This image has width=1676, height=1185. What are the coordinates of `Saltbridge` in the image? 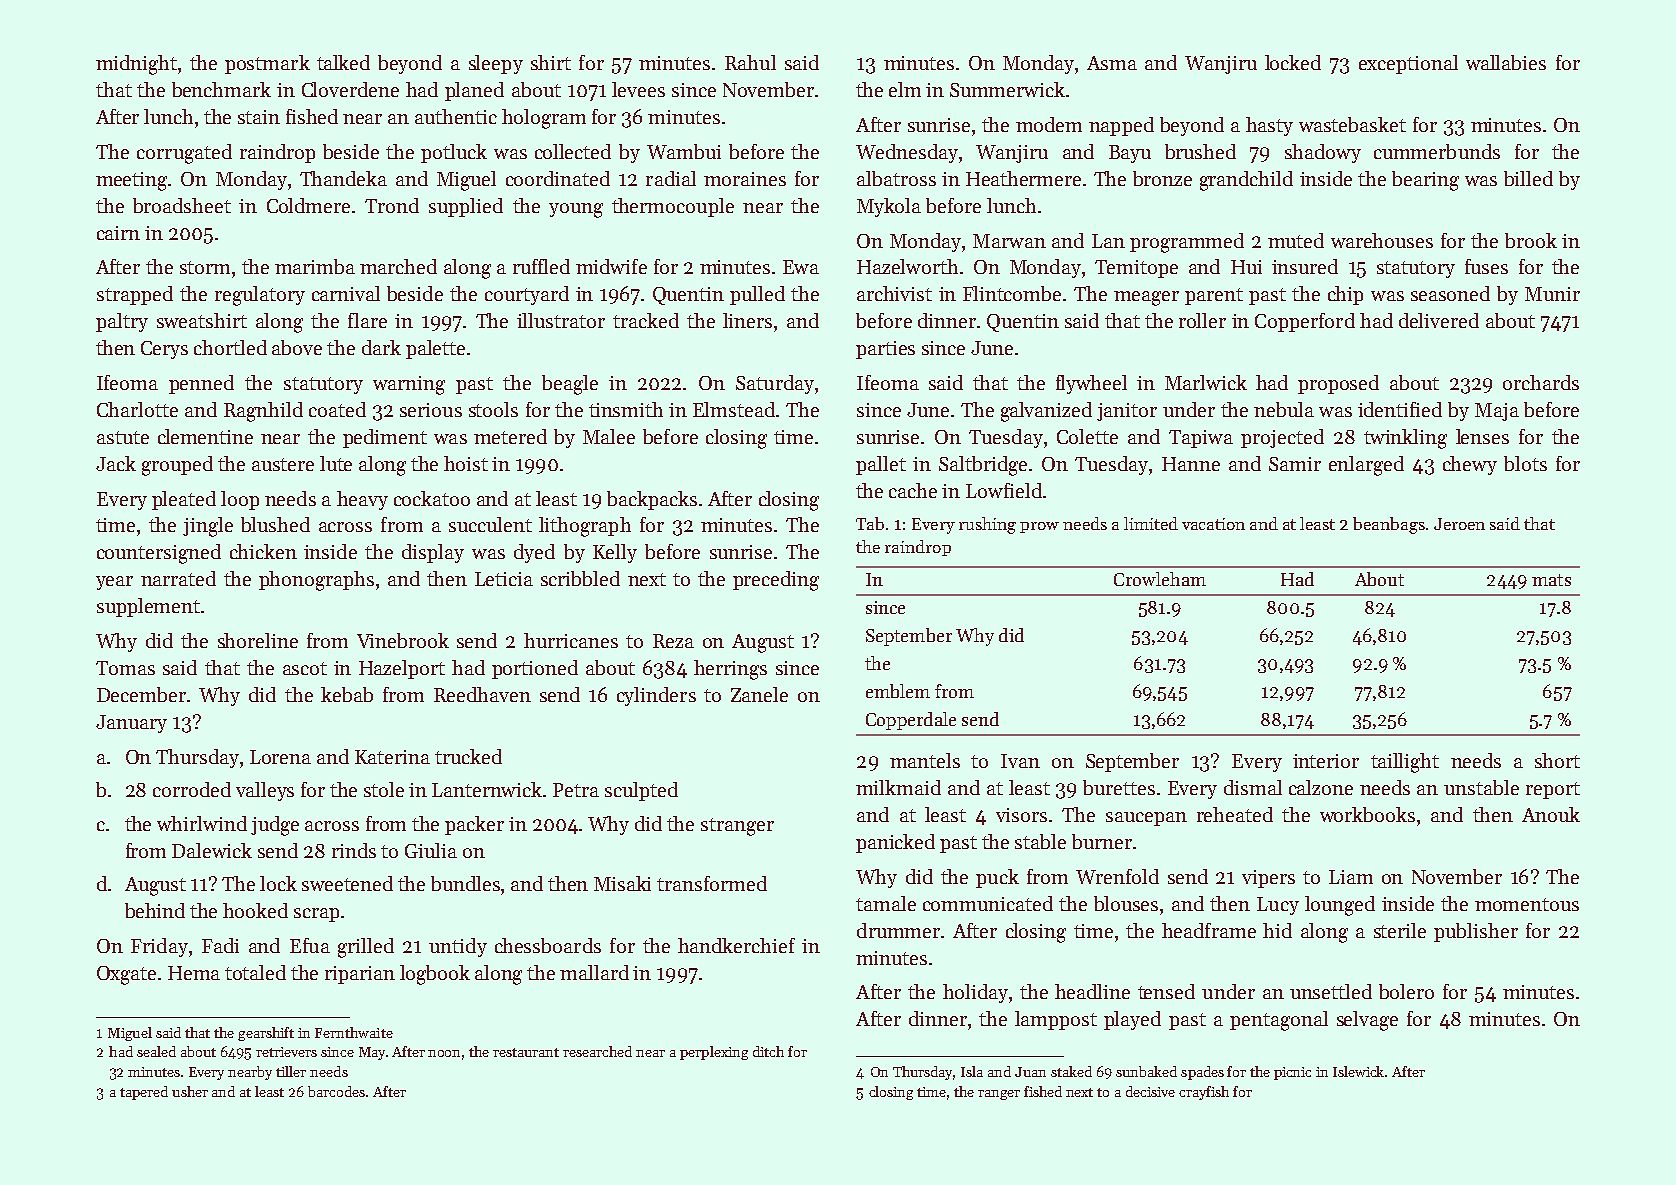 It's located at (983, 466).
